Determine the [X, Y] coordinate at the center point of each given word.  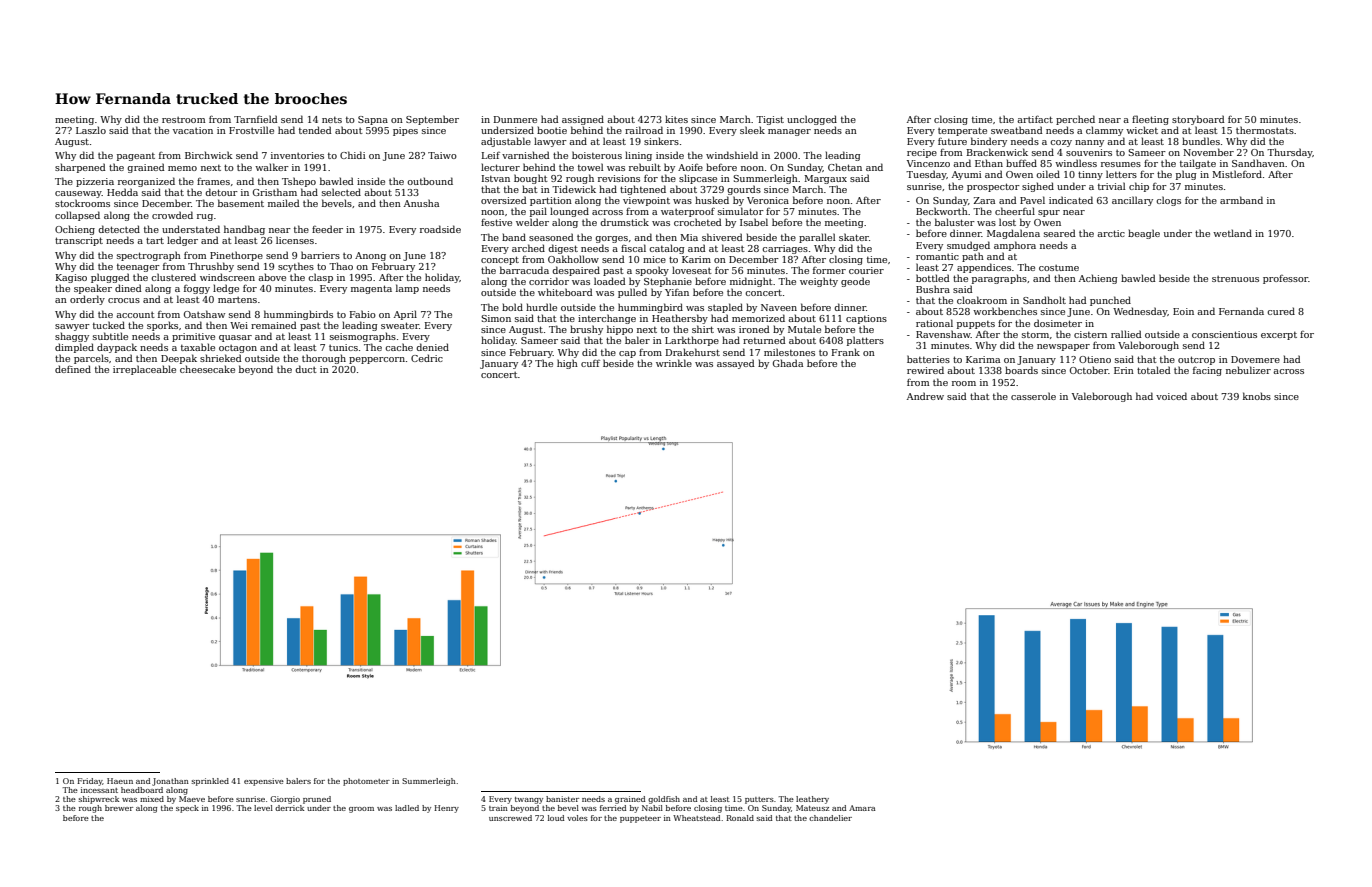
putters [759, 800]
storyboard [1198, 120]
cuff [590, 363]
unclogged [812, 120]
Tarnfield [256, 119]
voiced [1171, 396]
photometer [366, 782]
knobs [1257, 396]
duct [306, 369]
